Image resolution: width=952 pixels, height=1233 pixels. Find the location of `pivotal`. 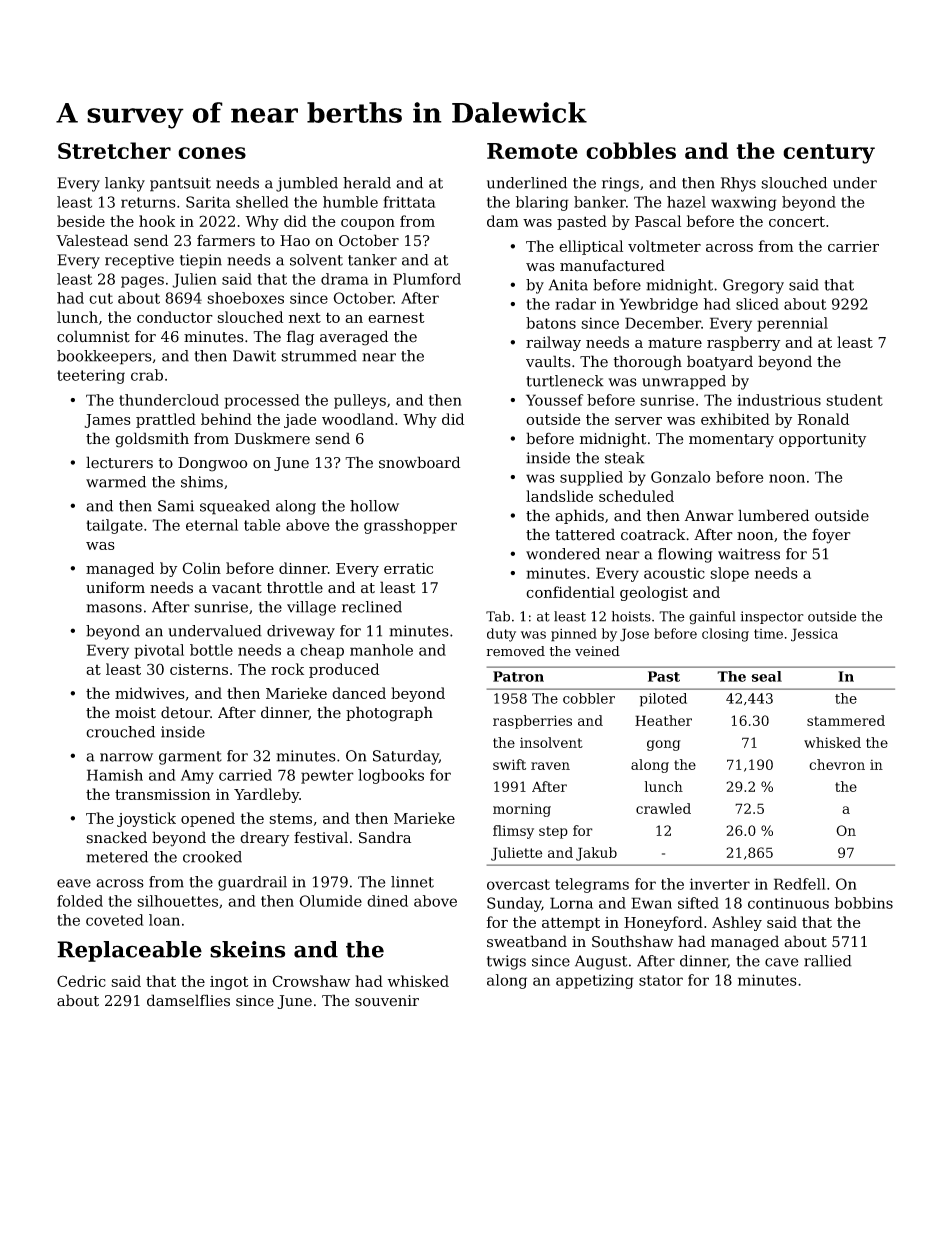

pivotal is located at coordinates (159, 651).
